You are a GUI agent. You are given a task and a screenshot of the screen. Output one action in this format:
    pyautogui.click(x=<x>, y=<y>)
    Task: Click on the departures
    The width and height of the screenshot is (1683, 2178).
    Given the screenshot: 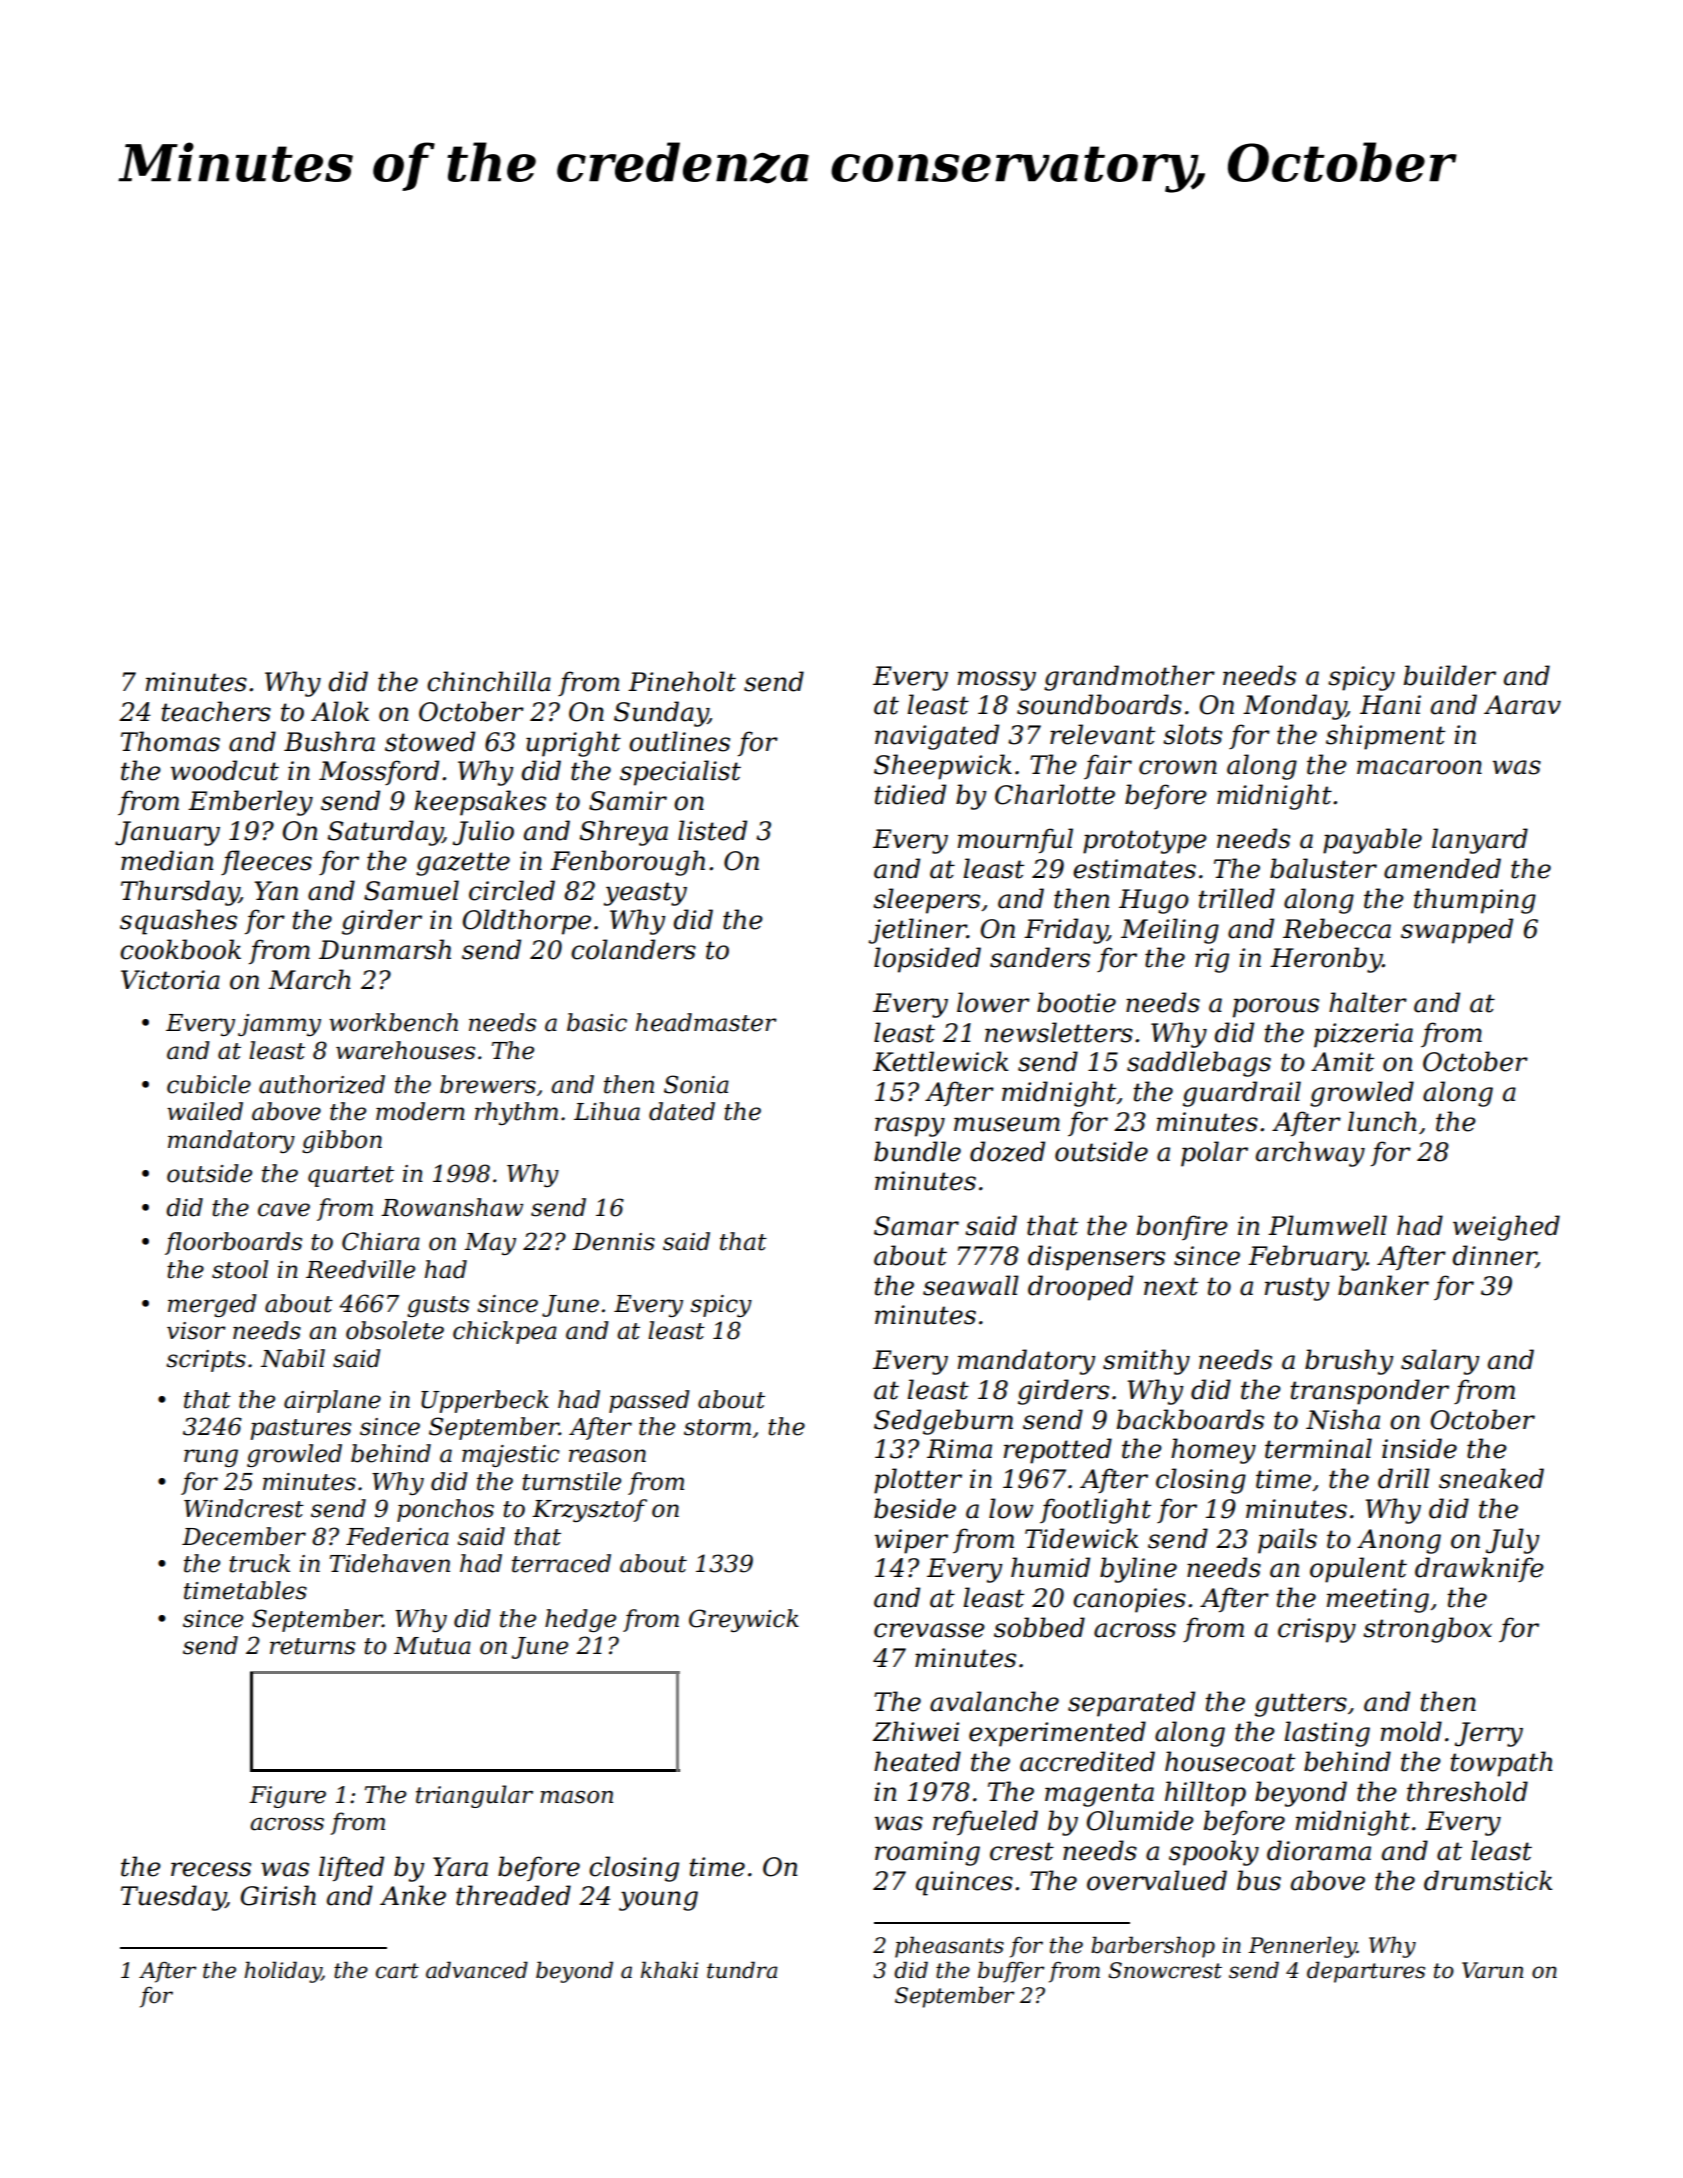 What is the action you would take?
    pyautogui.click(x=1366, y=1972)
